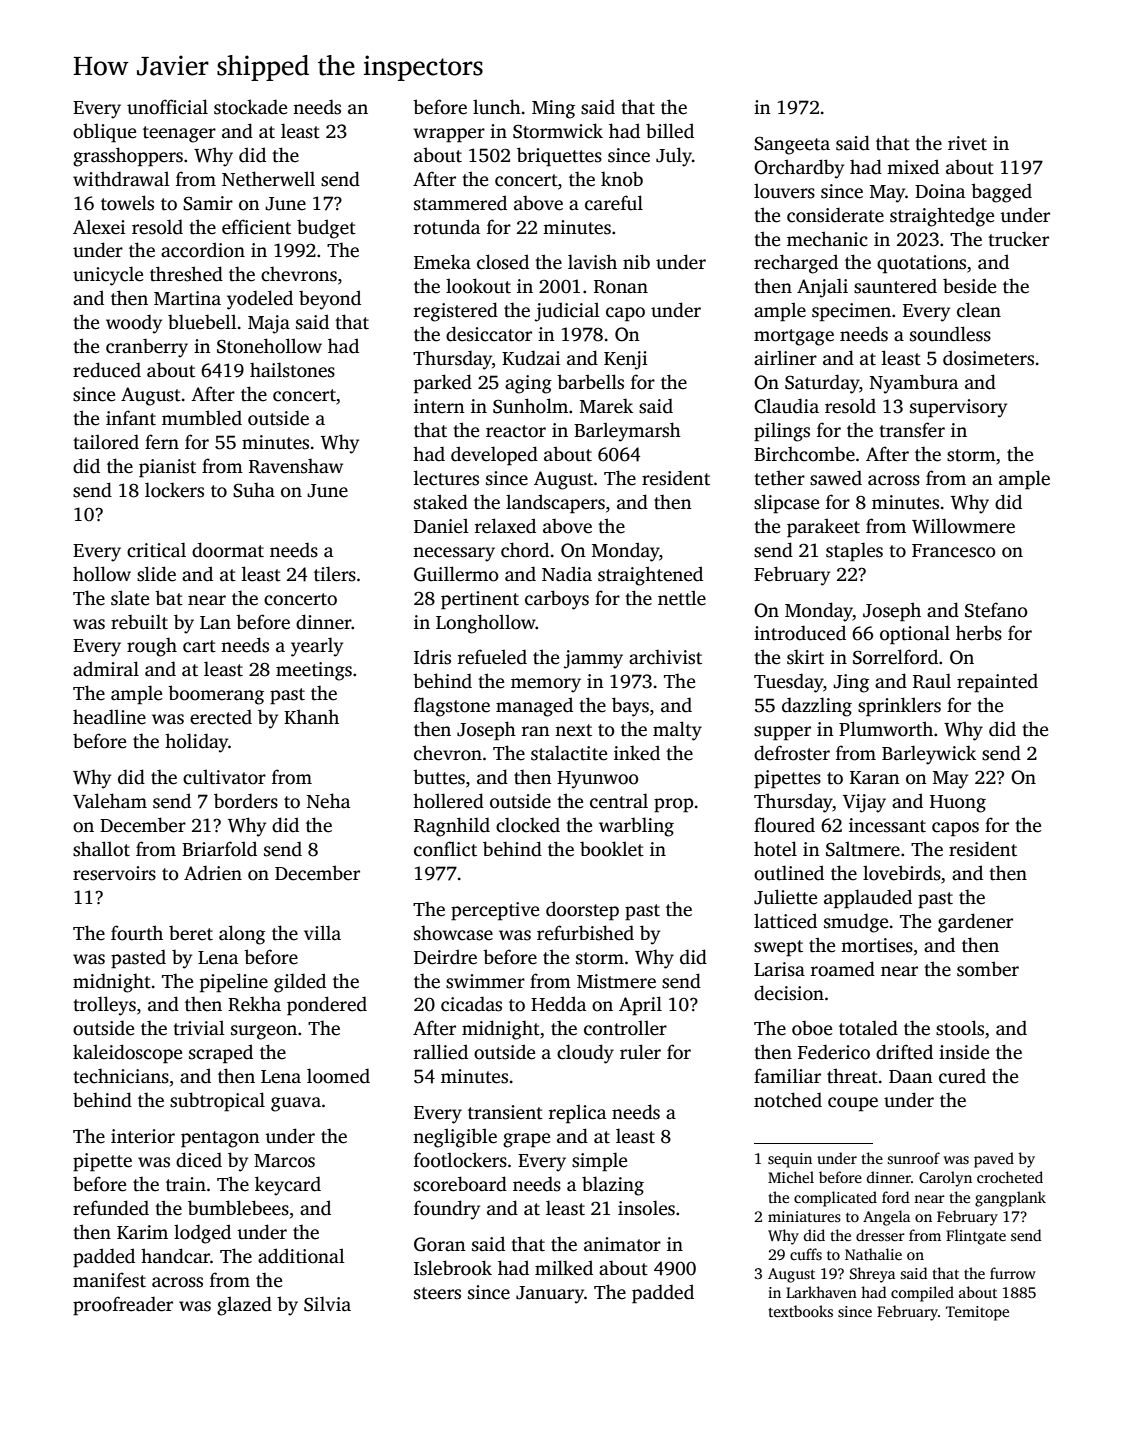  I want to click on glazed, so click(244, 1306).
